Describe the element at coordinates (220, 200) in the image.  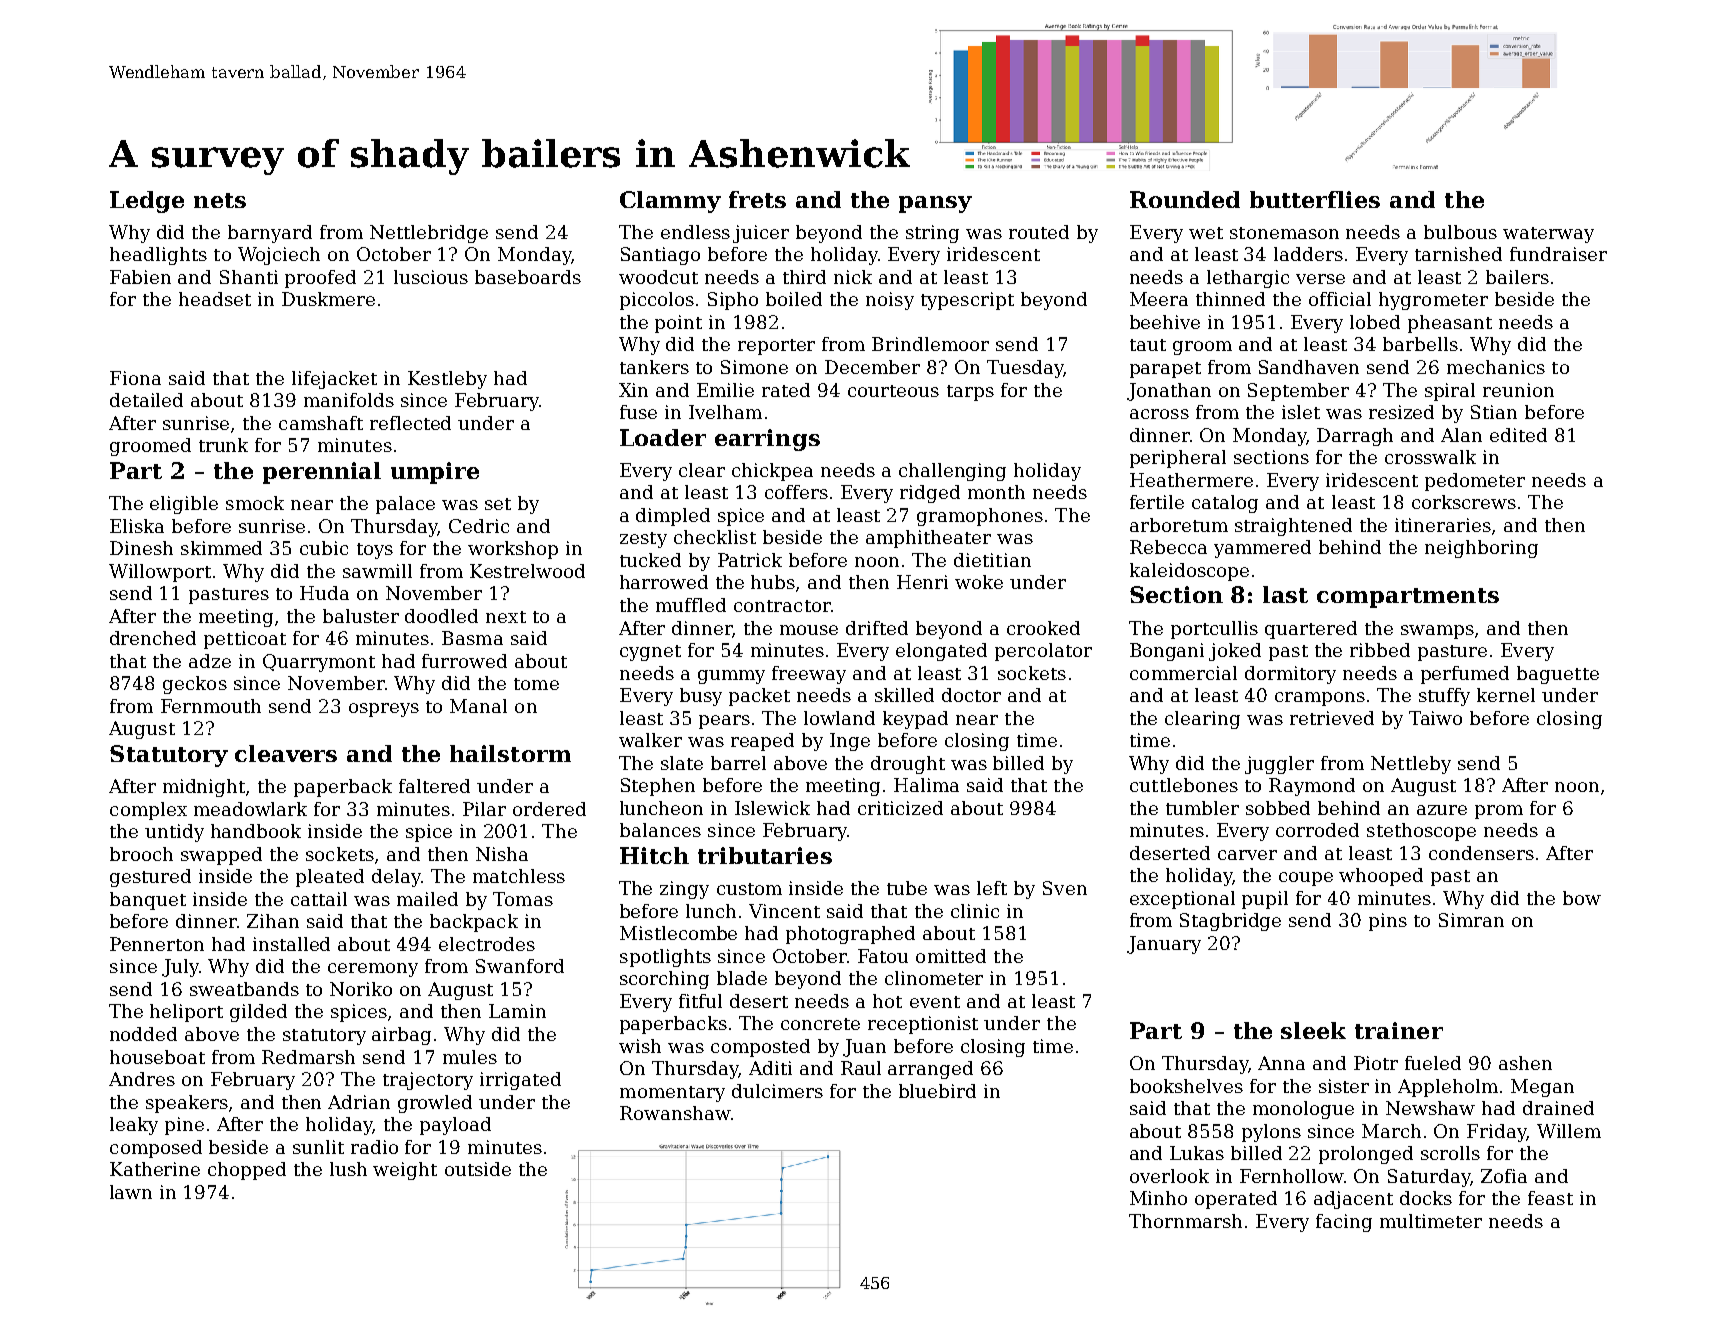
I see `nets` at that location.
